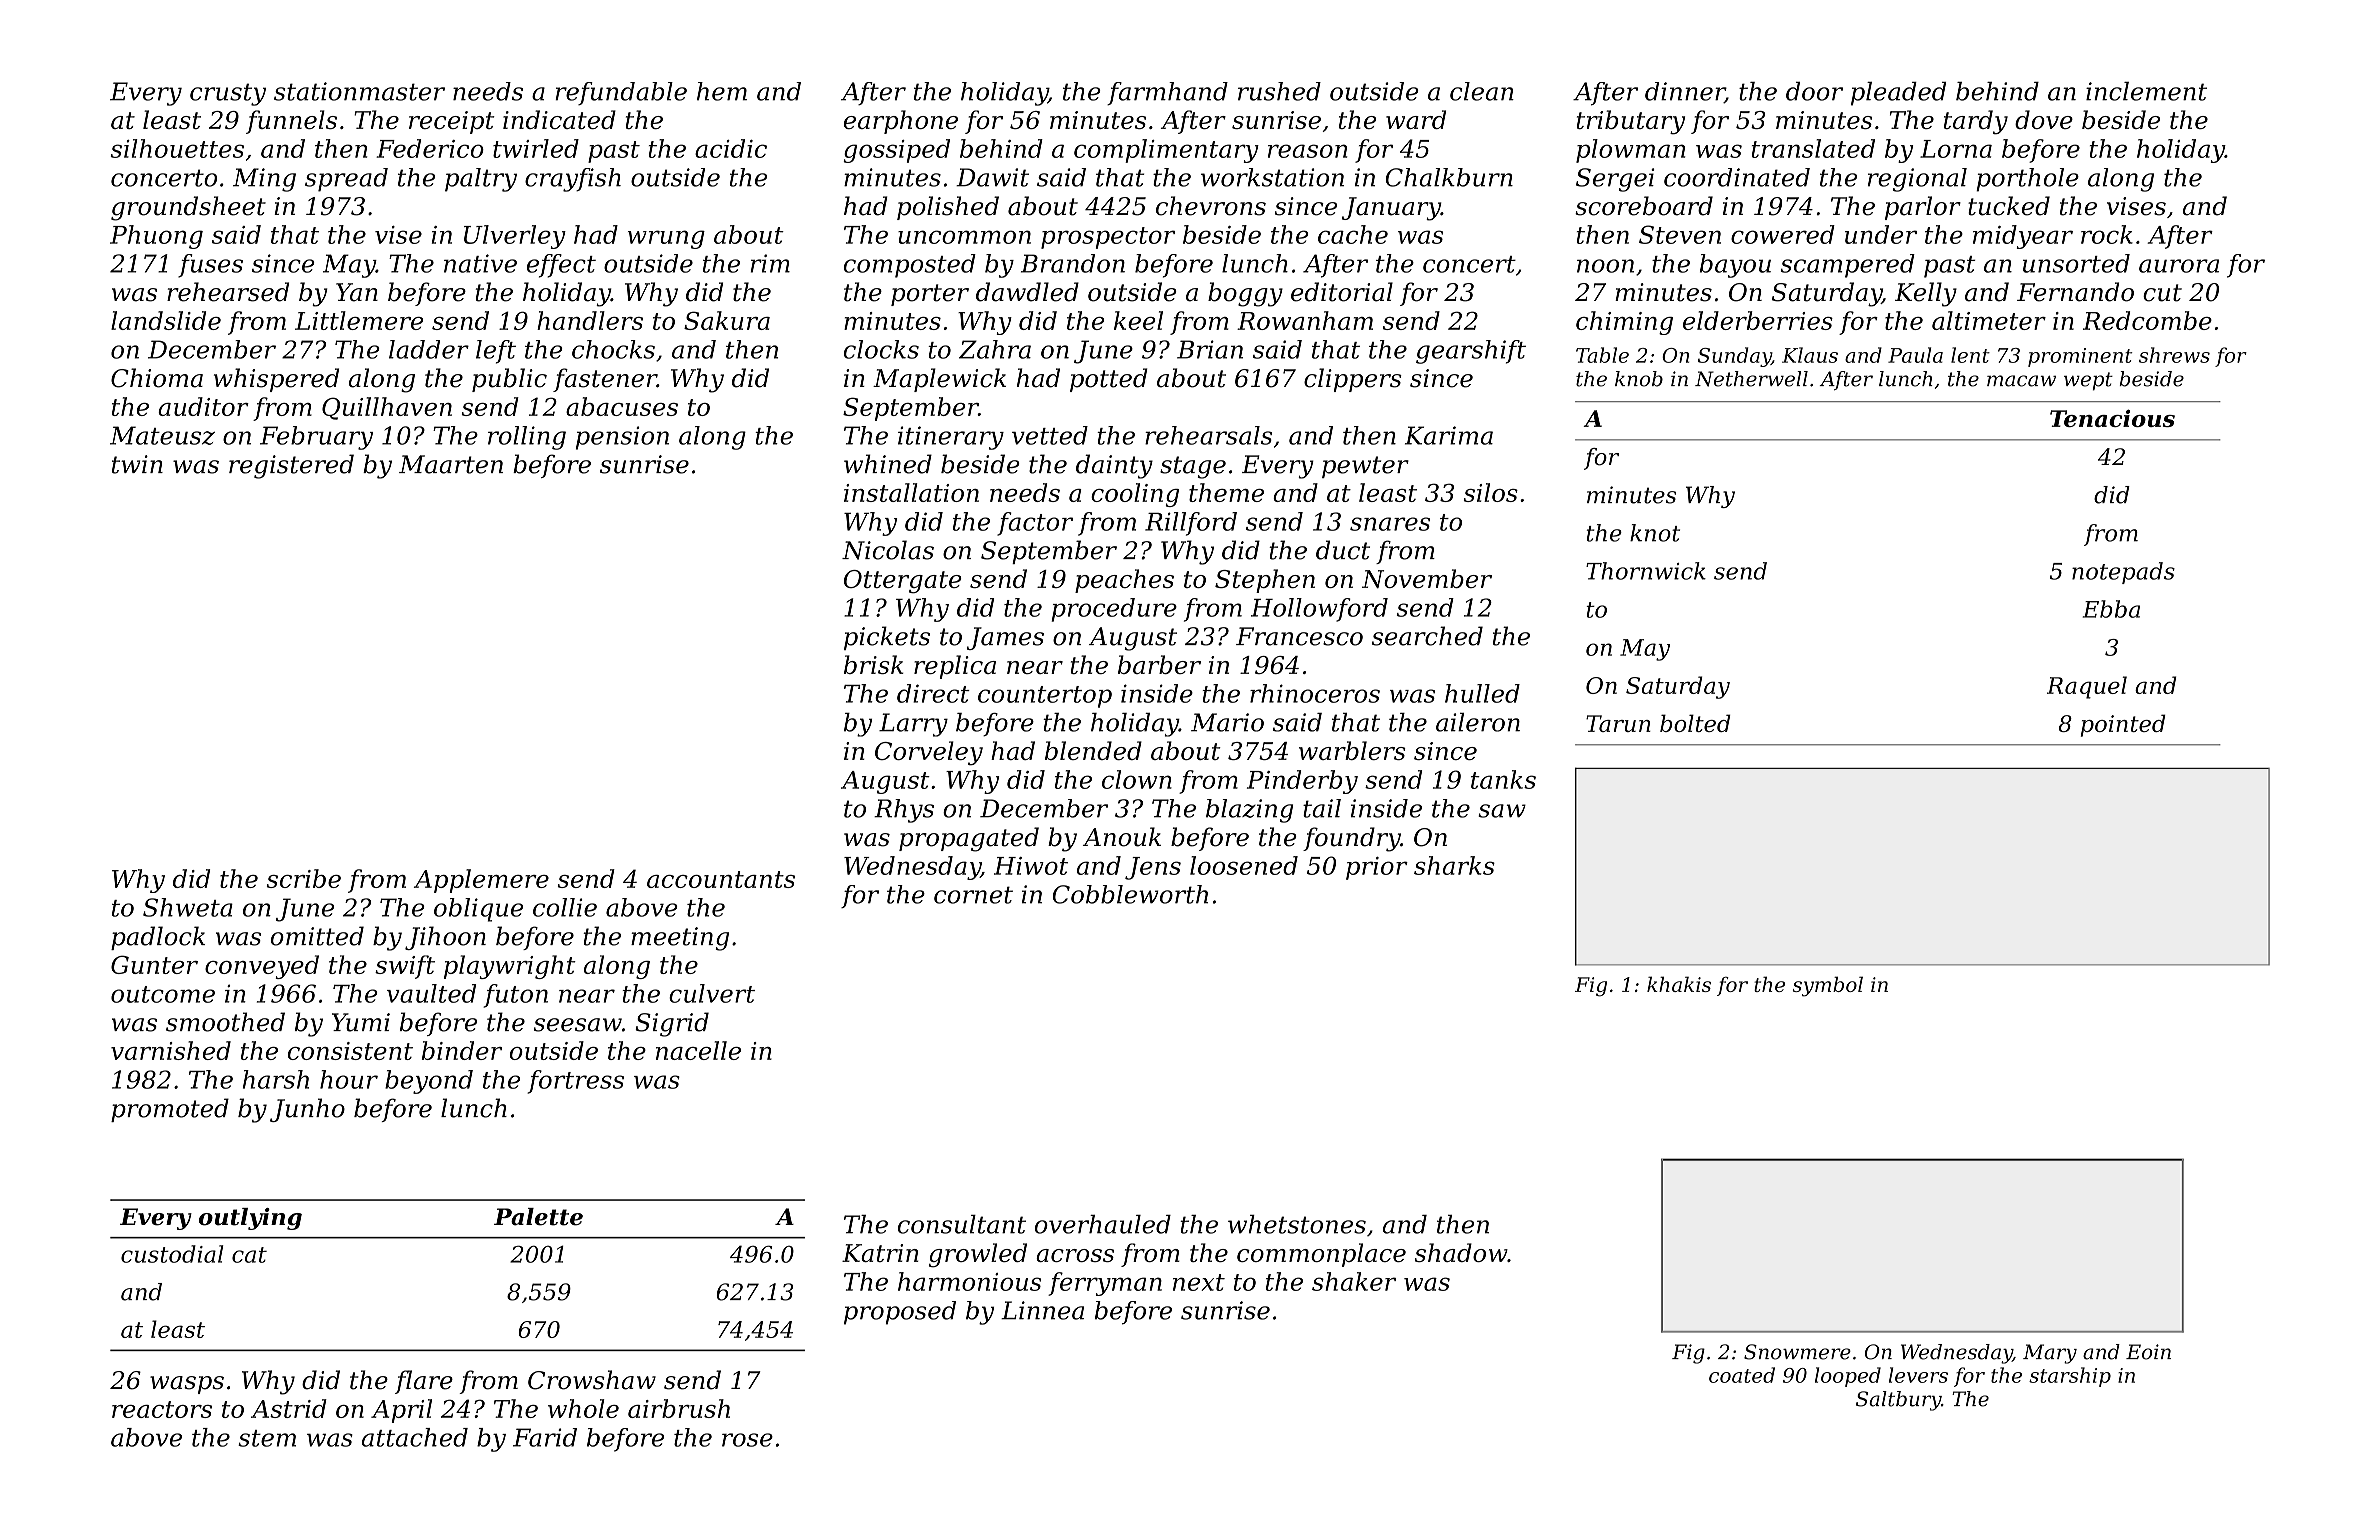 The height and width of the page is (1540, 2380). What do you see at coordinates (157, 378) in the page?
I see `Chioma` at bounding box center [157, 378].
